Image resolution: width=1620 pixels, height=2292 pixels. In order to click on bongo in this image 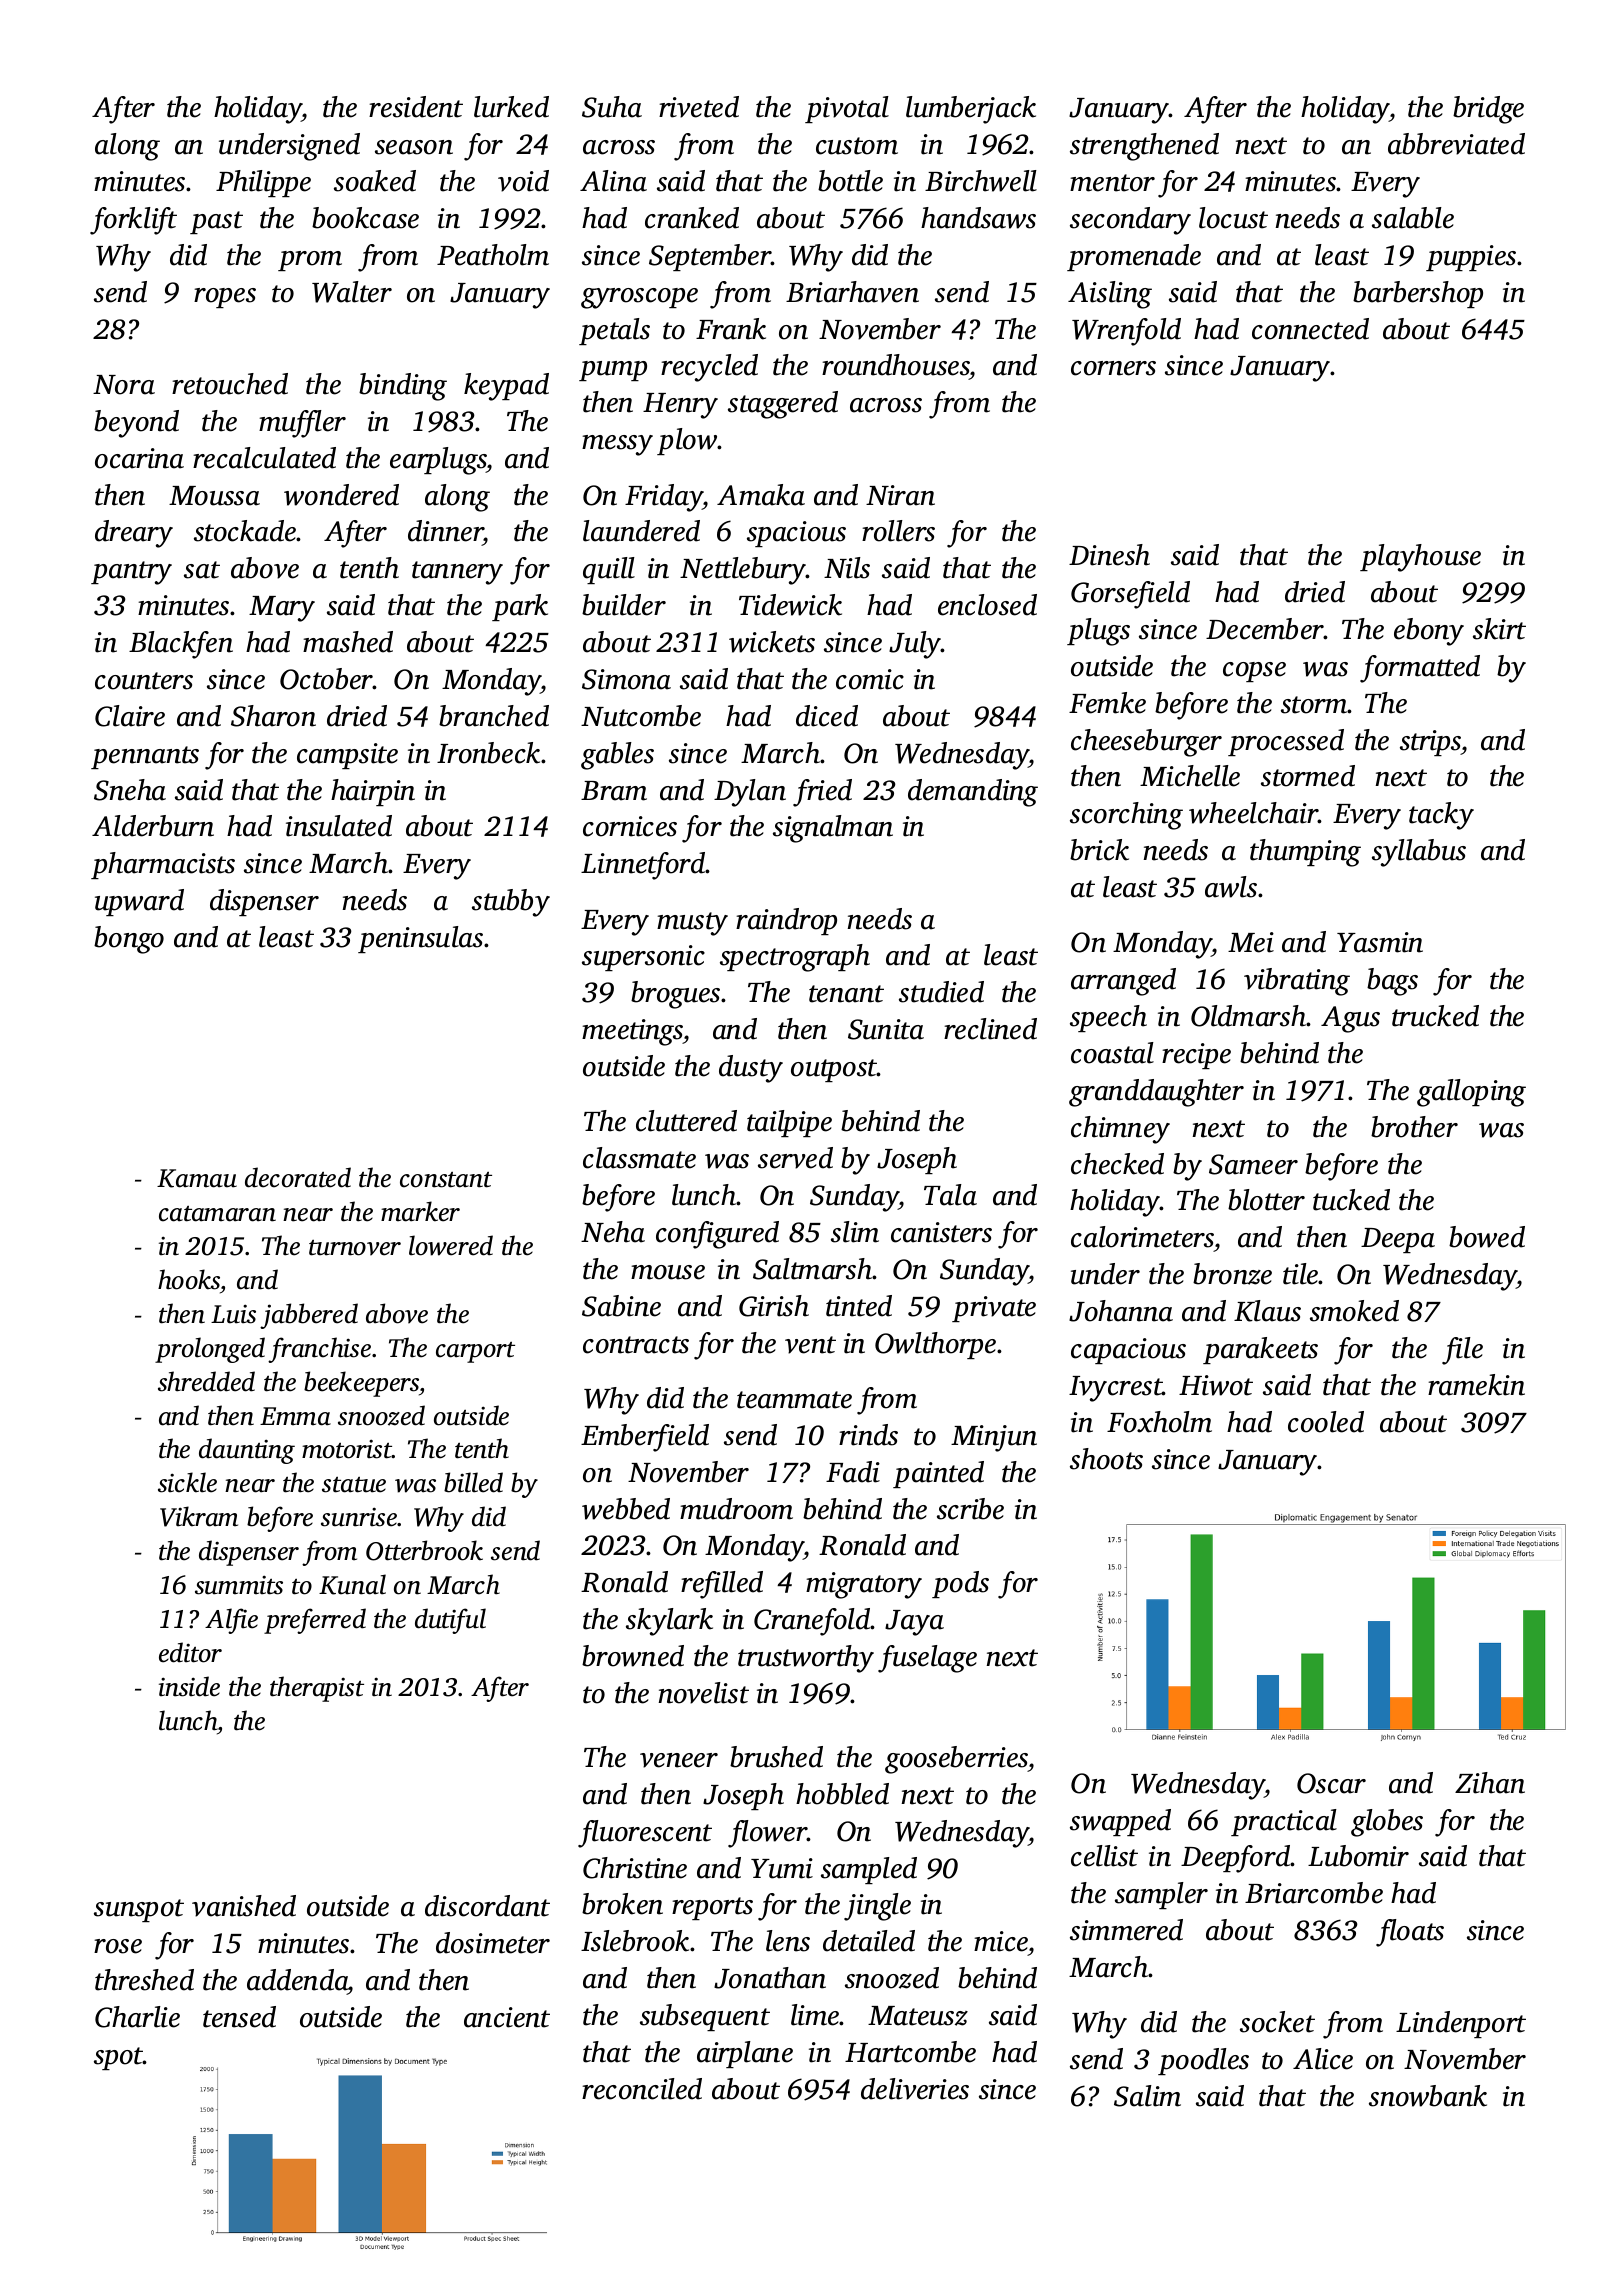, I will do `click(129, 940)`.
